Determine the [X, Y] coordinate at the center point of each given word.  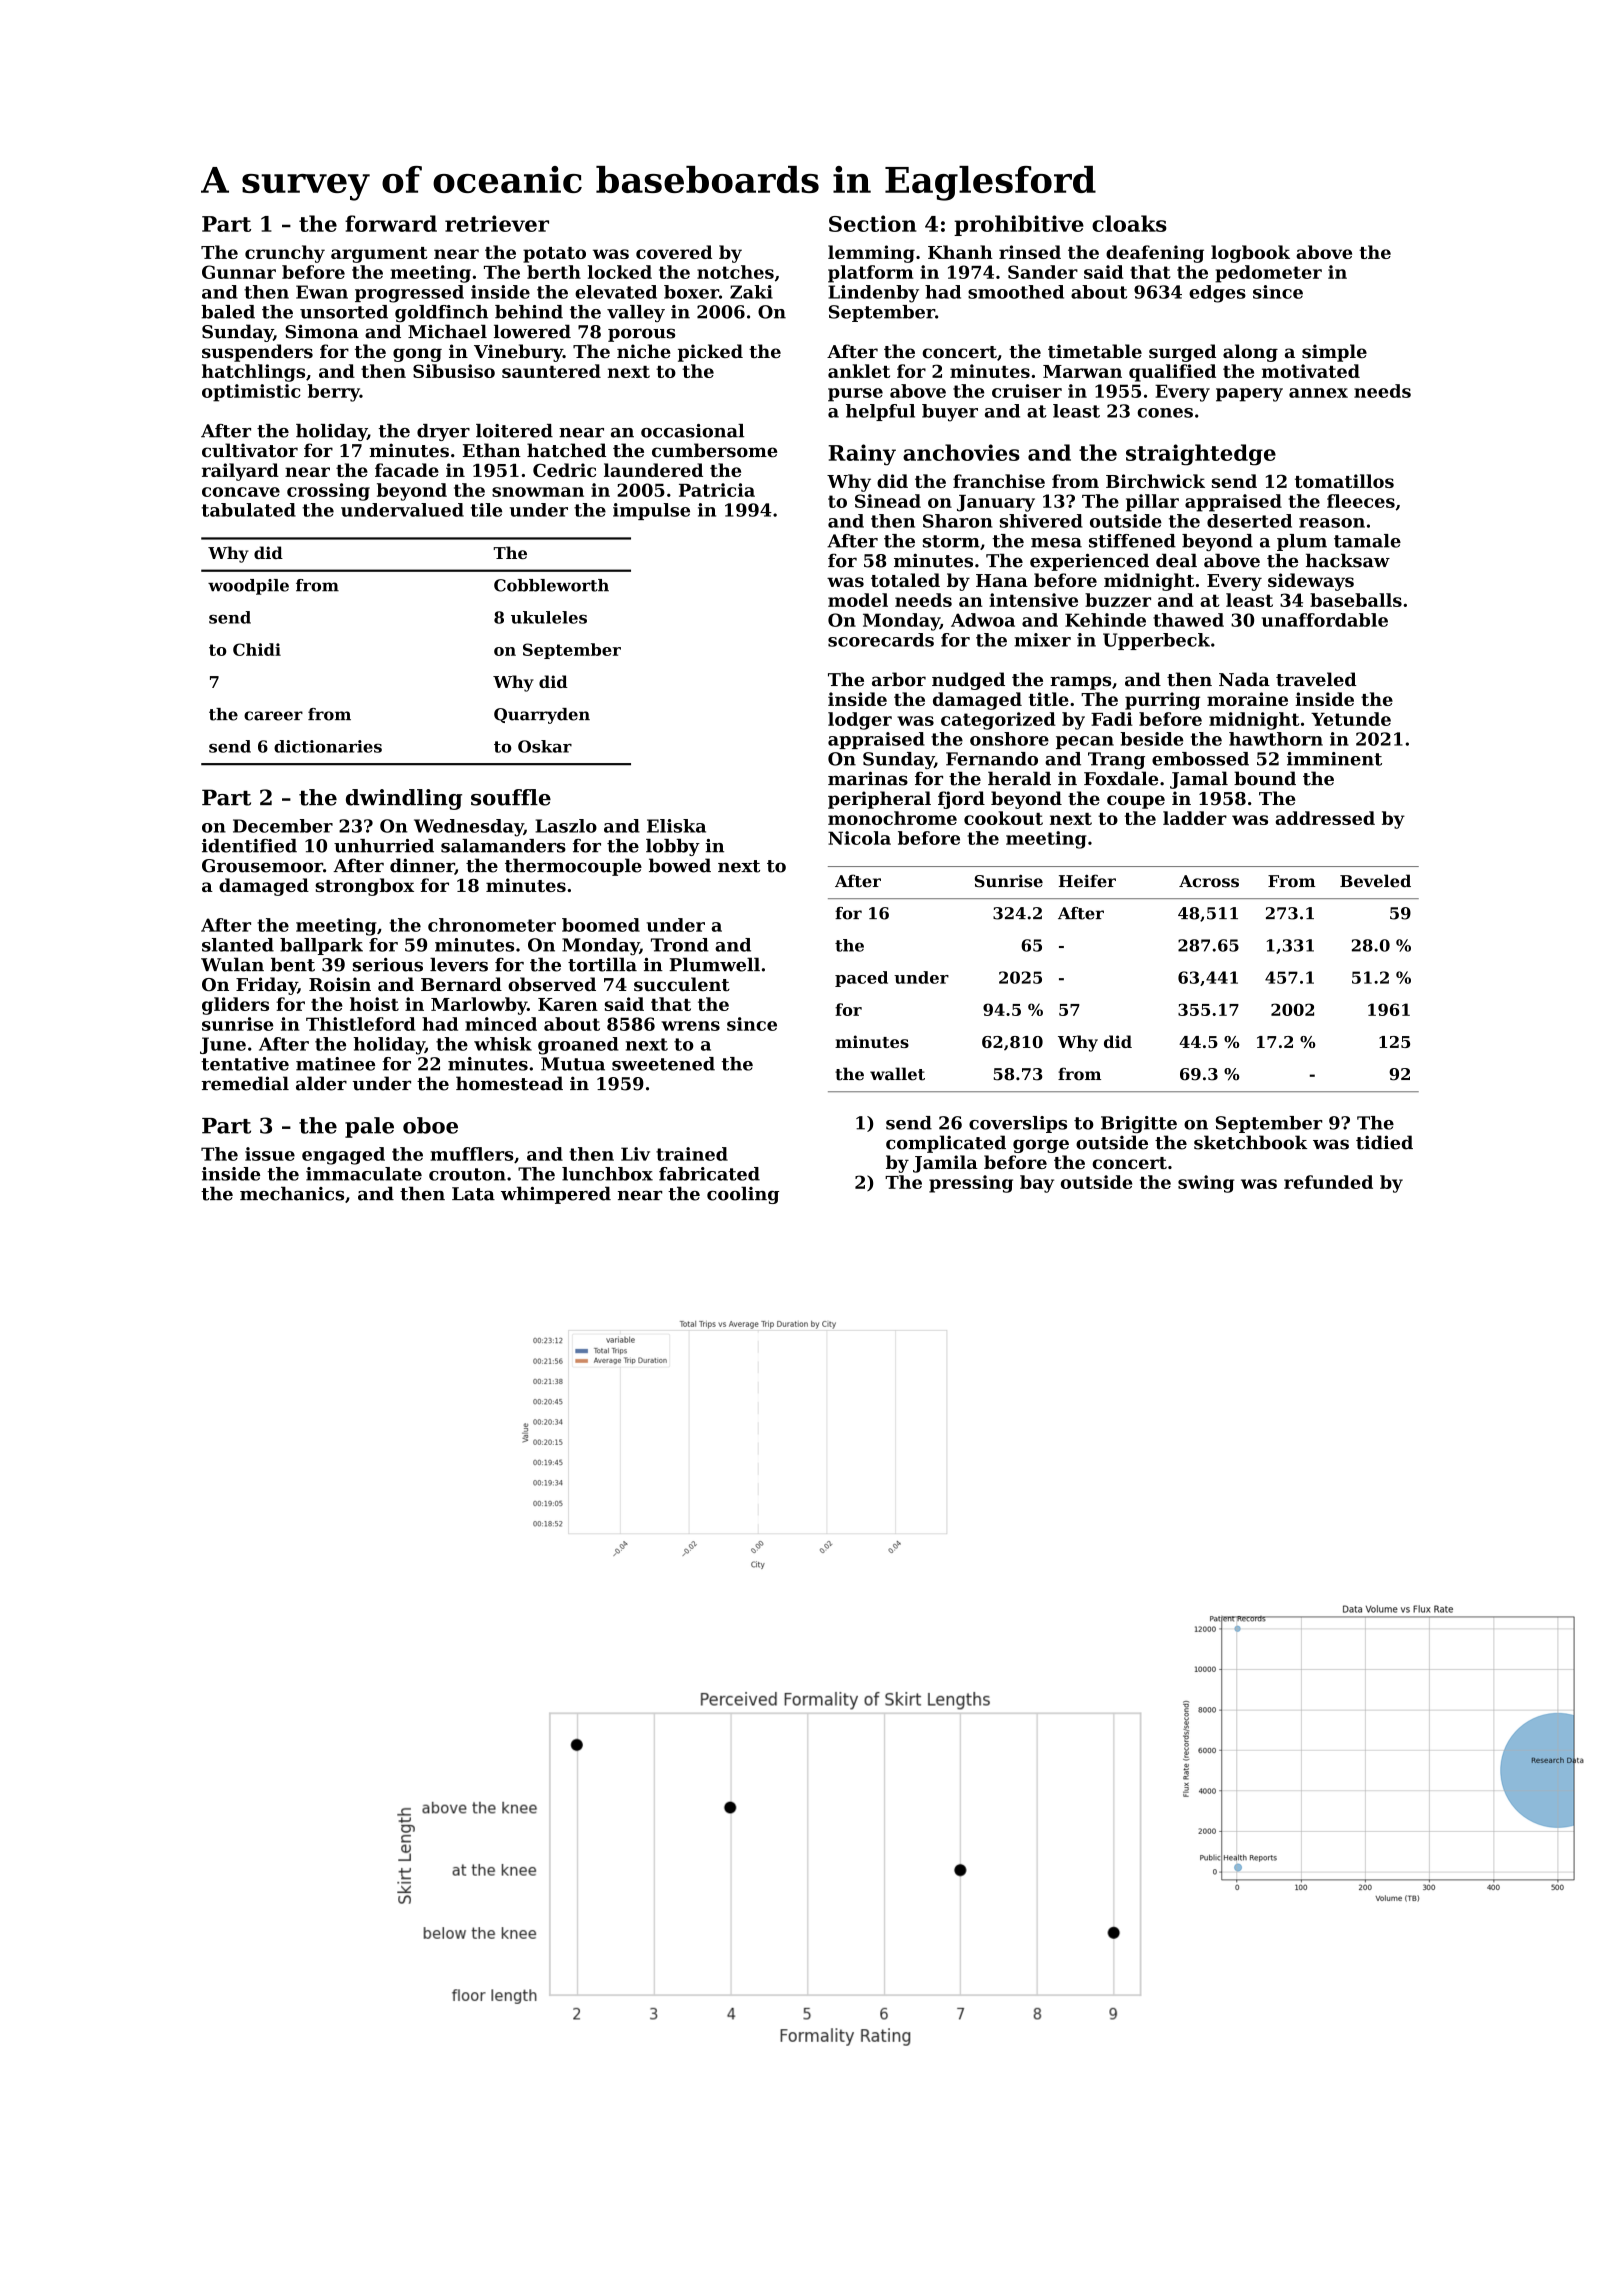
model [858, 600]
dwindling [404, 799]
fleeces [1361, 501]
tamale [1367, 541]
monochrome [892, 818]
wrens [690, 1026]
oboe [430, 1125]
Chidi [257, 649]
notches [735, 272]
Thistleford [360, 1024]
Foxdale [1121, 778]
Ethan [492, 450]
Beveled [1375, 881]
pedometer [1268, 274]
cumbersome [714, 450]
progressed [409, 294]
